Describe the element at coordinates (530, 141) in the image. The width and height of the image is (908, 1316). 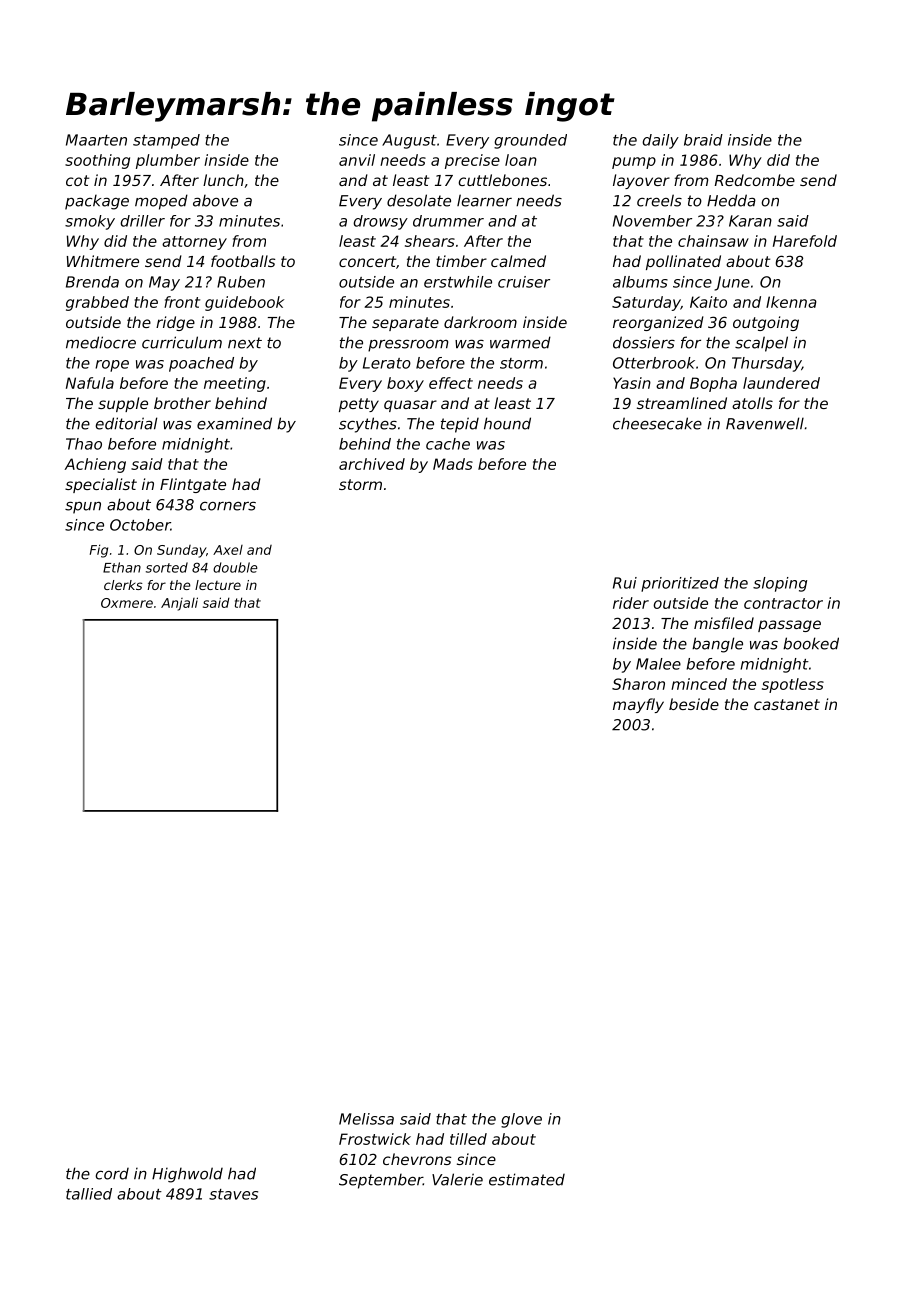
I see `grounded` at that location.
